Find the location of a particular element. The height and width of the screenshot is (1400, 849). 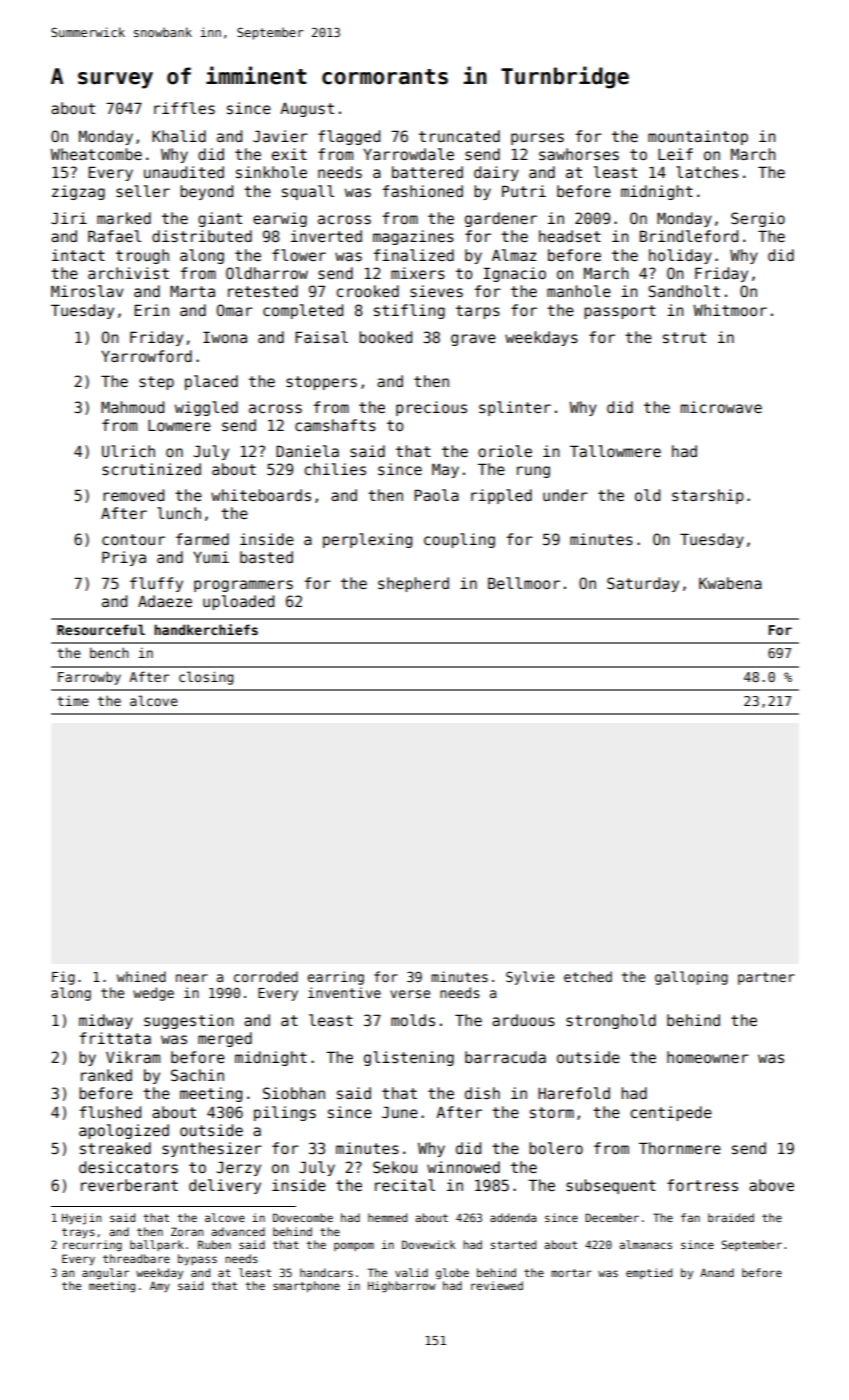

whined is located at coordinates (141, 976).
